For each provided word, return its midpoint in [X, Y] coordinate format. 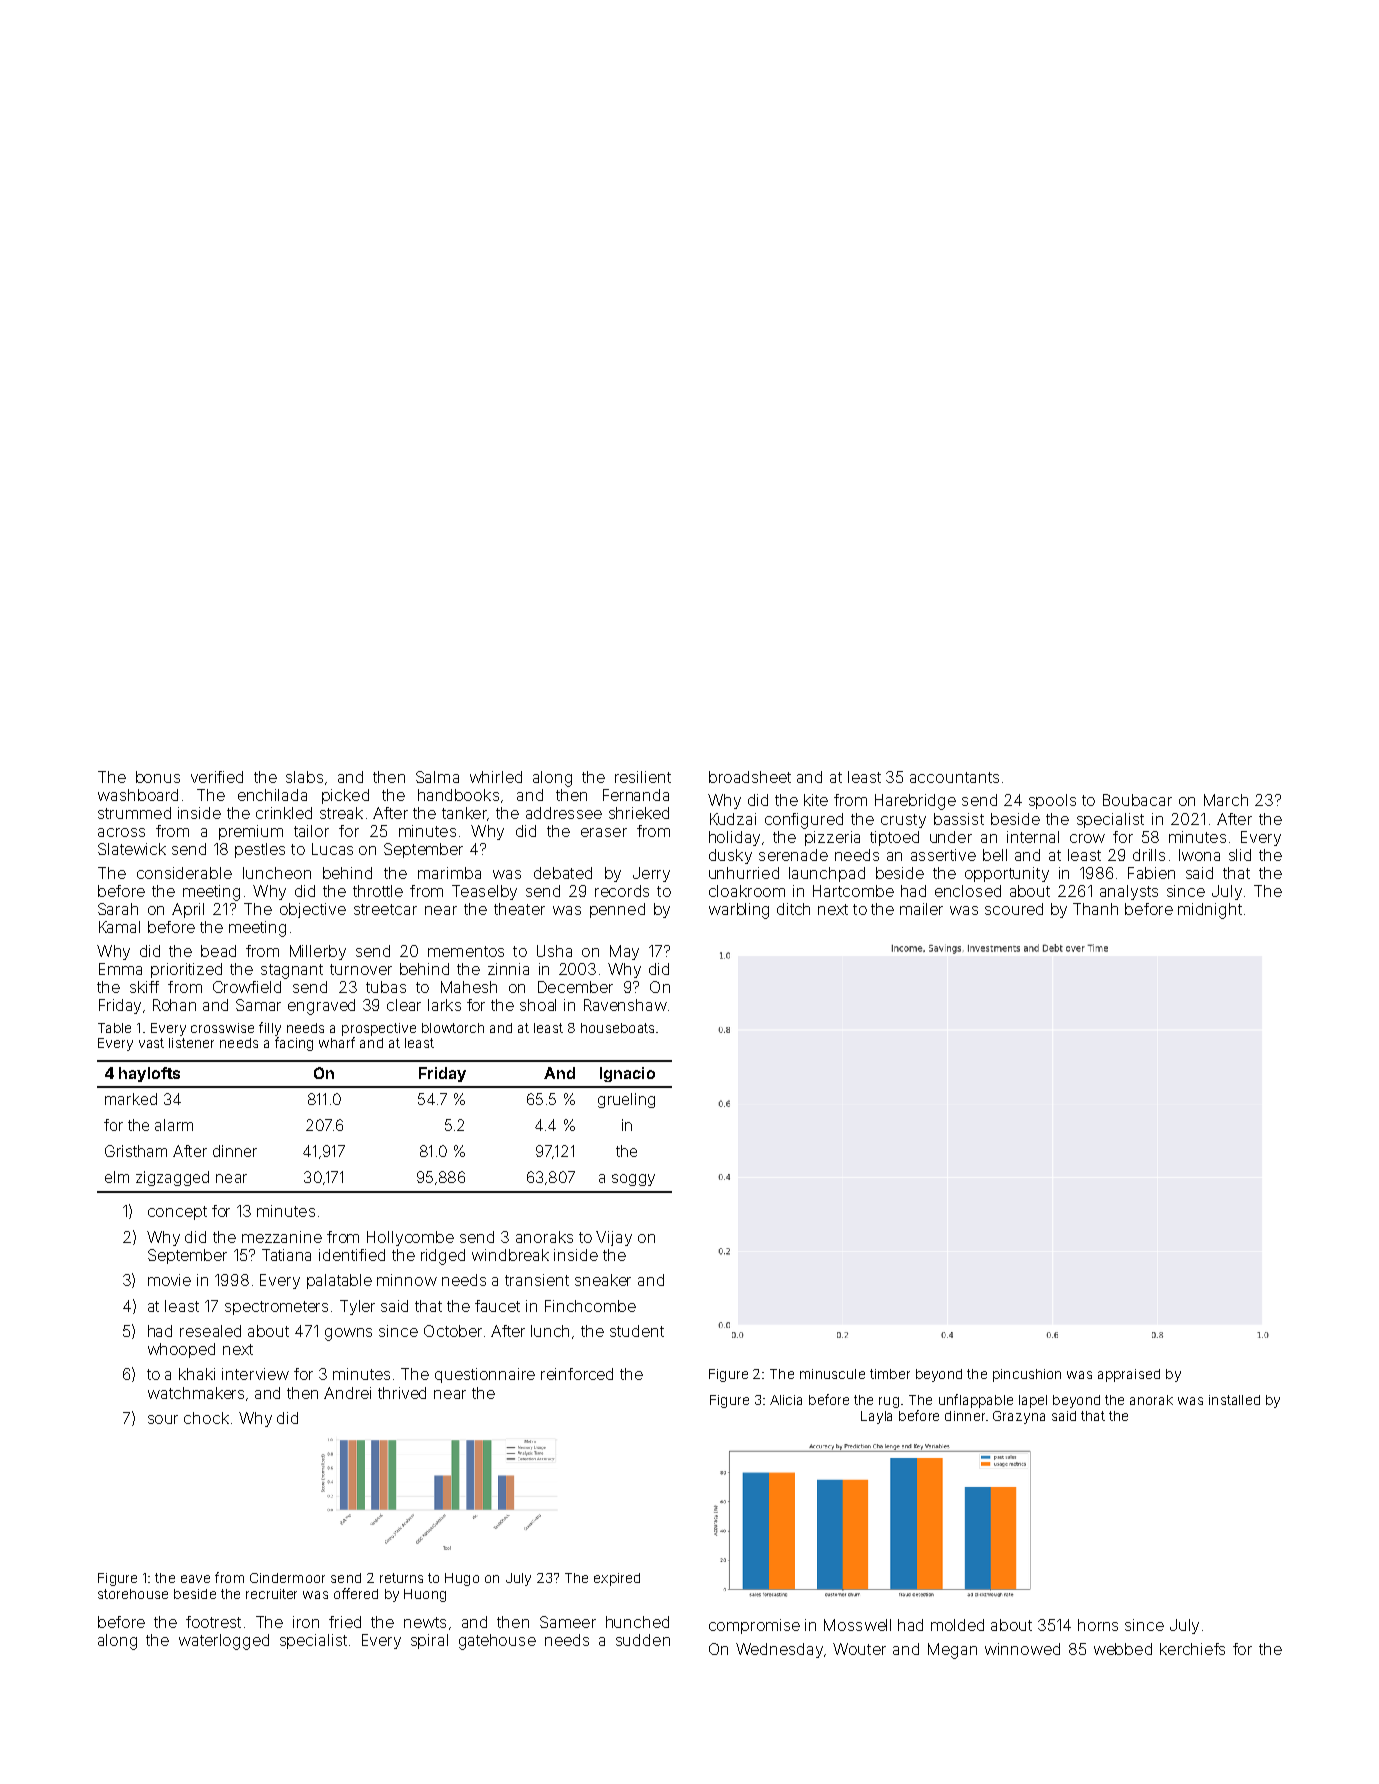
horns [1098, 1625]
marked [131, 1099]
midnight [1210, 911]
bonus [158, 777]
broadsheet [750, 777]
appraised [1129, 1375]
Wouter [859, 1649]
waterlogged [224, 1642]
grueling [626, 1100]
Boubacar [1137, 800]
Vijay [614, 1238]
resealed [210, 1331]
